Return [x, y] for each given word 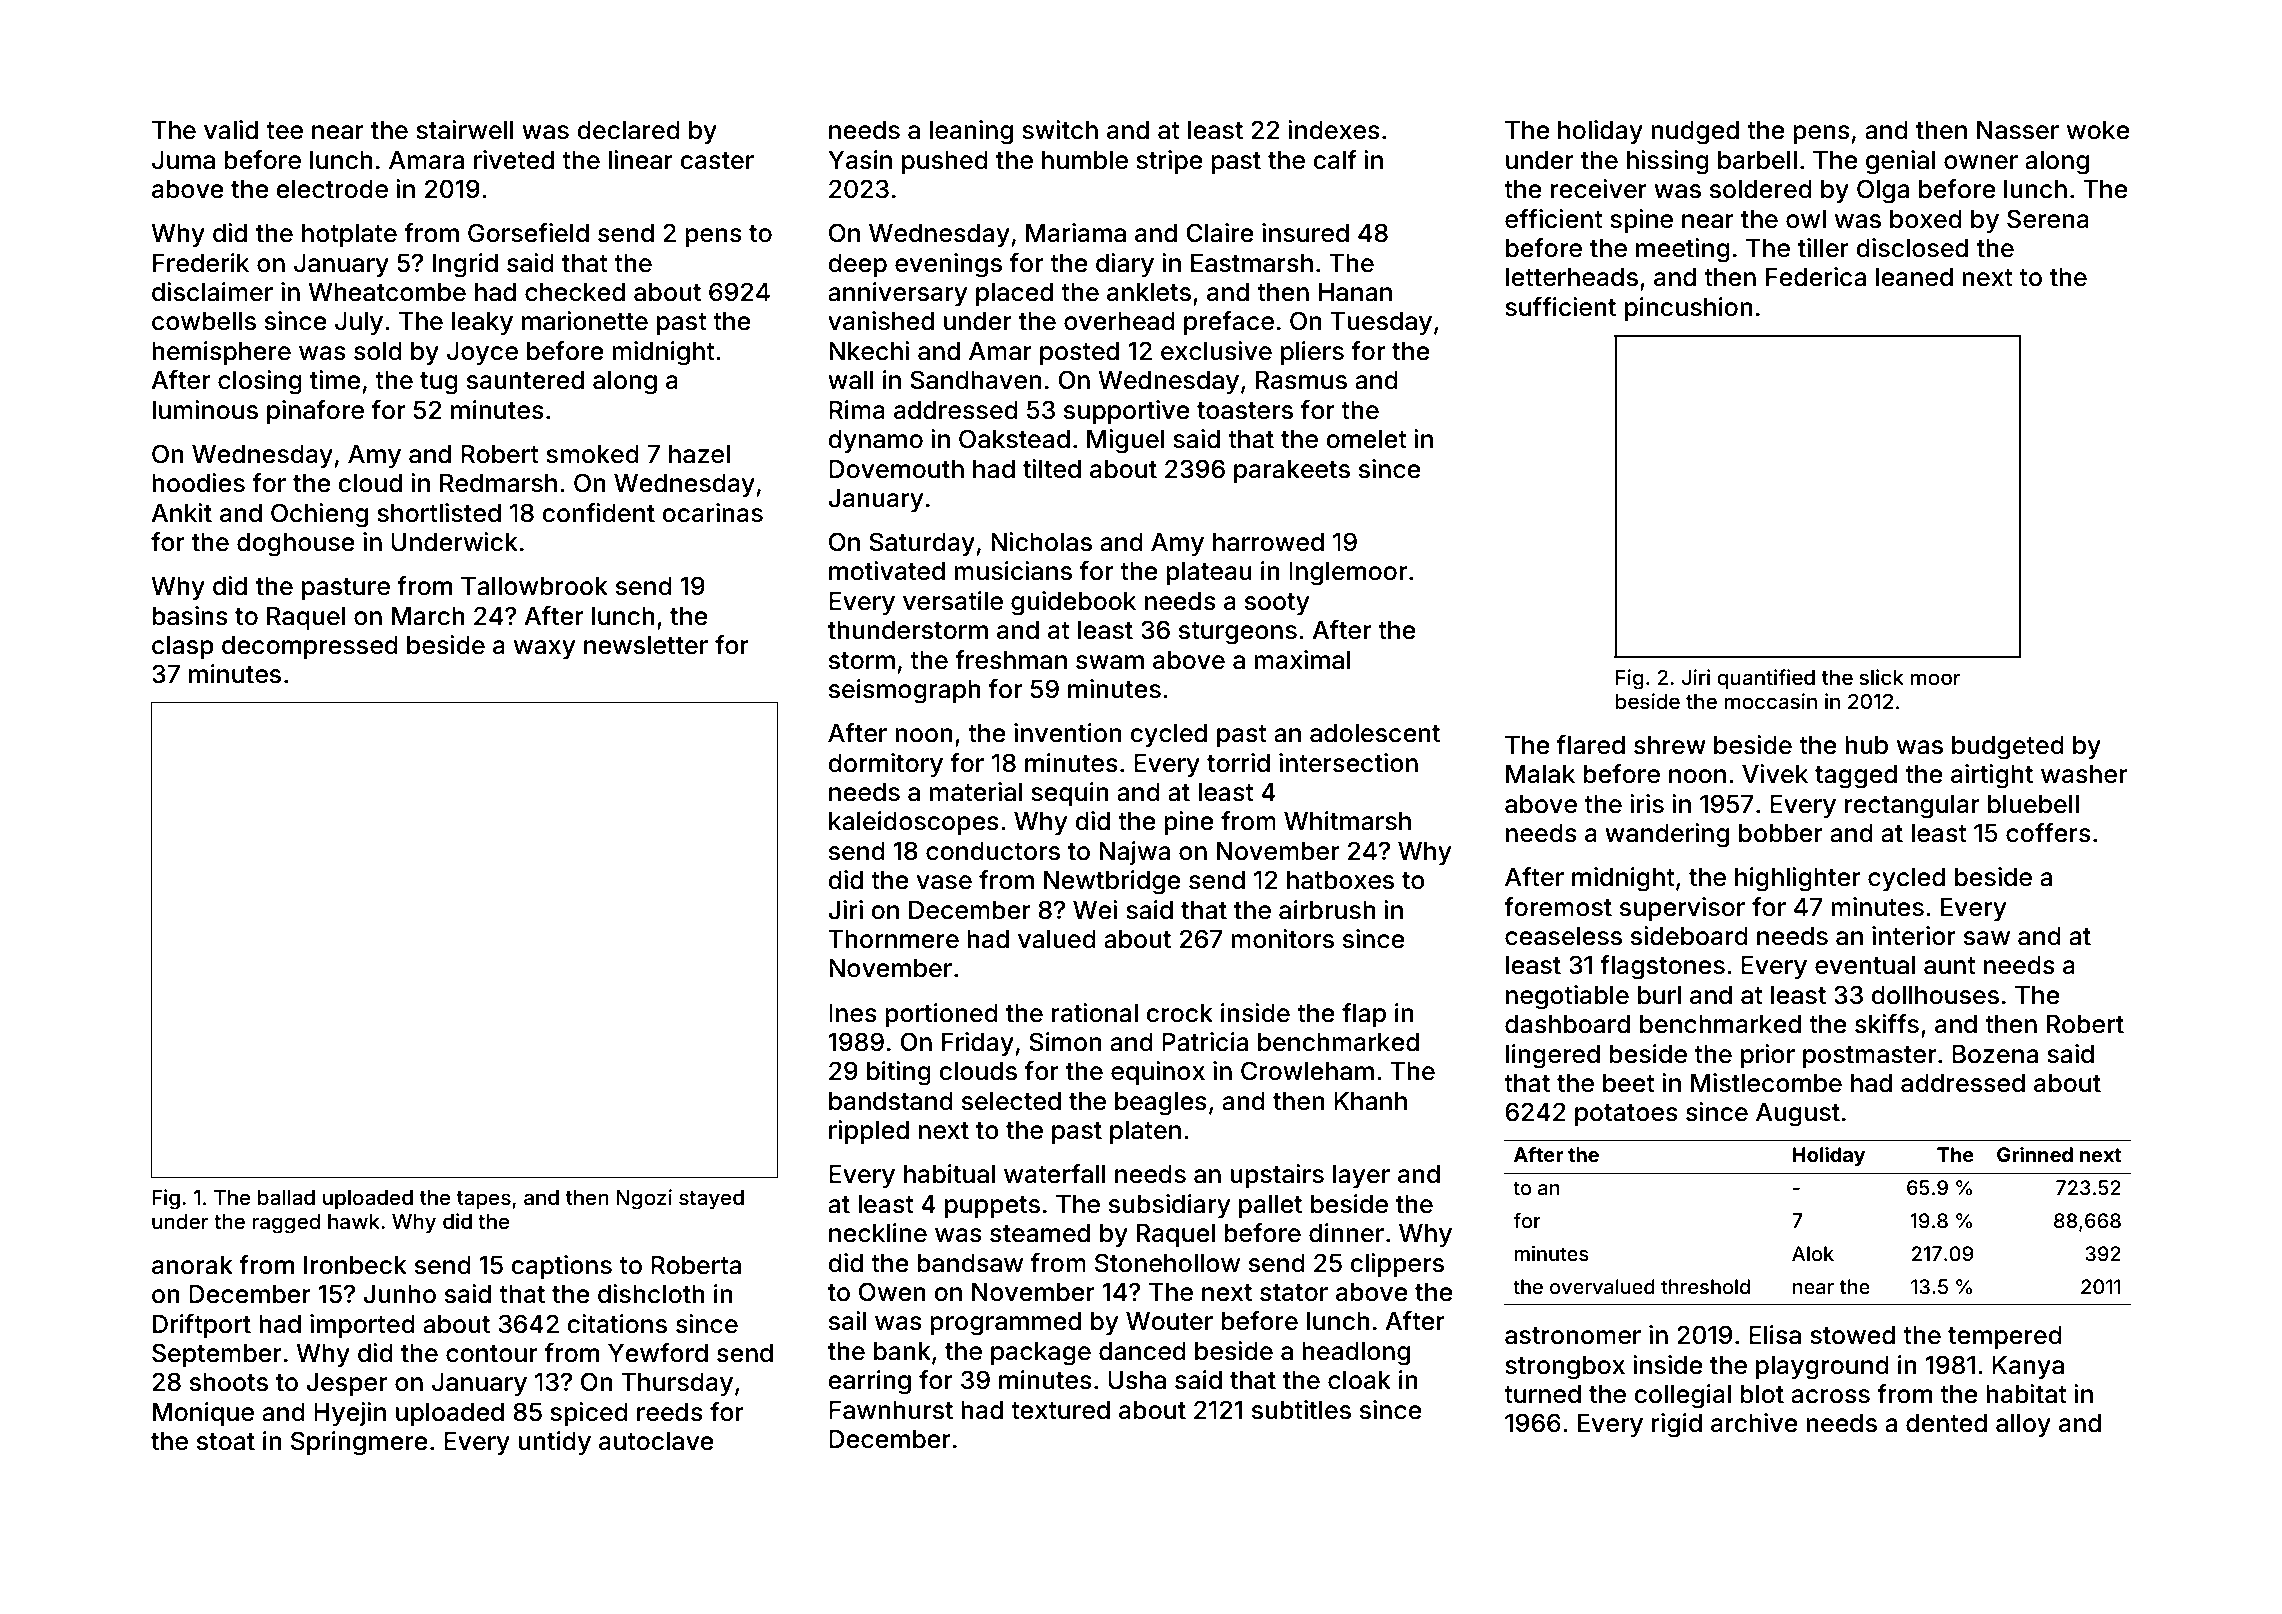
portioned [941, 1015]
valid [231, 130]
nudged [1695, 133]
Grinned [2035, 1154]
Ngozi [644, 1199]
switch [1060, 130]
